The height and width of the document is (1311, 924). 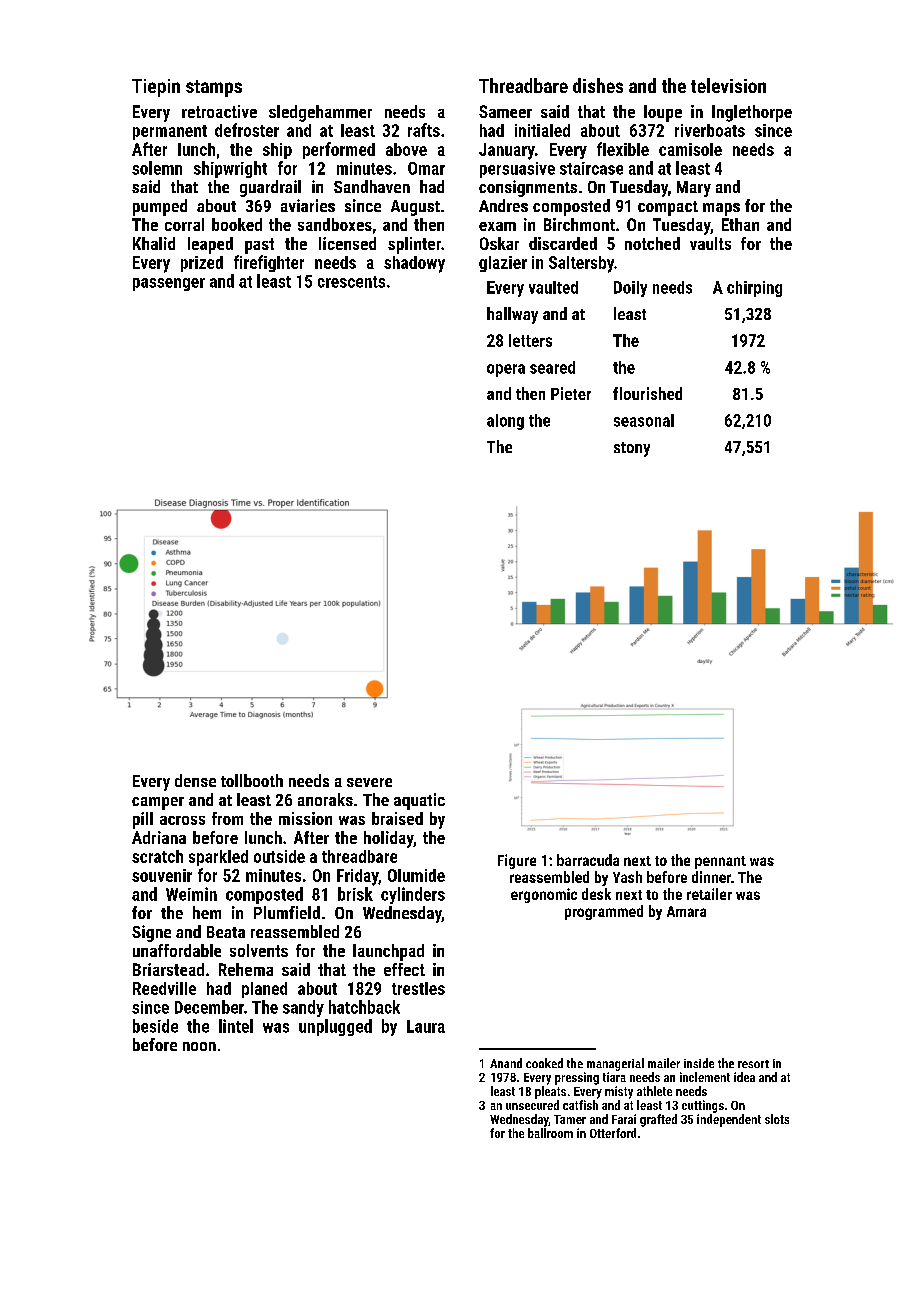 What do you see at coordinates (664, 1063) in the document?
I see `mailer` at bounding box center [664, 1063].
